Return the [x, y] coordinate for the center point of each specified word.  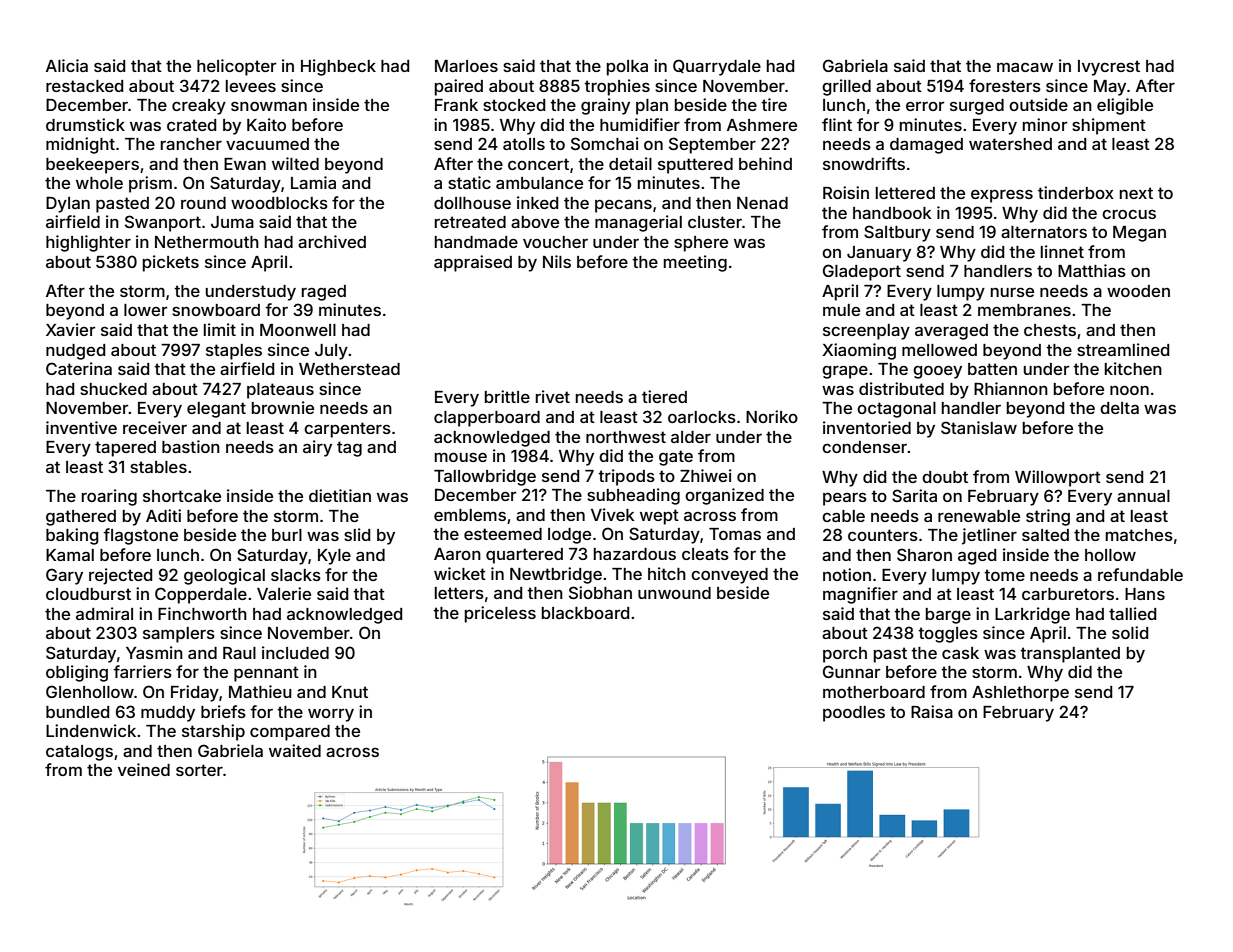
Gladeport [862, 272]
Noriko [772, 416]
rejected [120, 576]
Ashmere [762, 125]
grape [845, 372]
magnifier [860, 595]
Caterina [79, 368]
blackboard [585, 613]
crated [191, 125]
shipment [1109, 126]
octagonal [896, 410]
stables [158, 467]
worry [331, 715]
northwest [626, 437]
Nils [557, 261]
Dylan [68, 204]
